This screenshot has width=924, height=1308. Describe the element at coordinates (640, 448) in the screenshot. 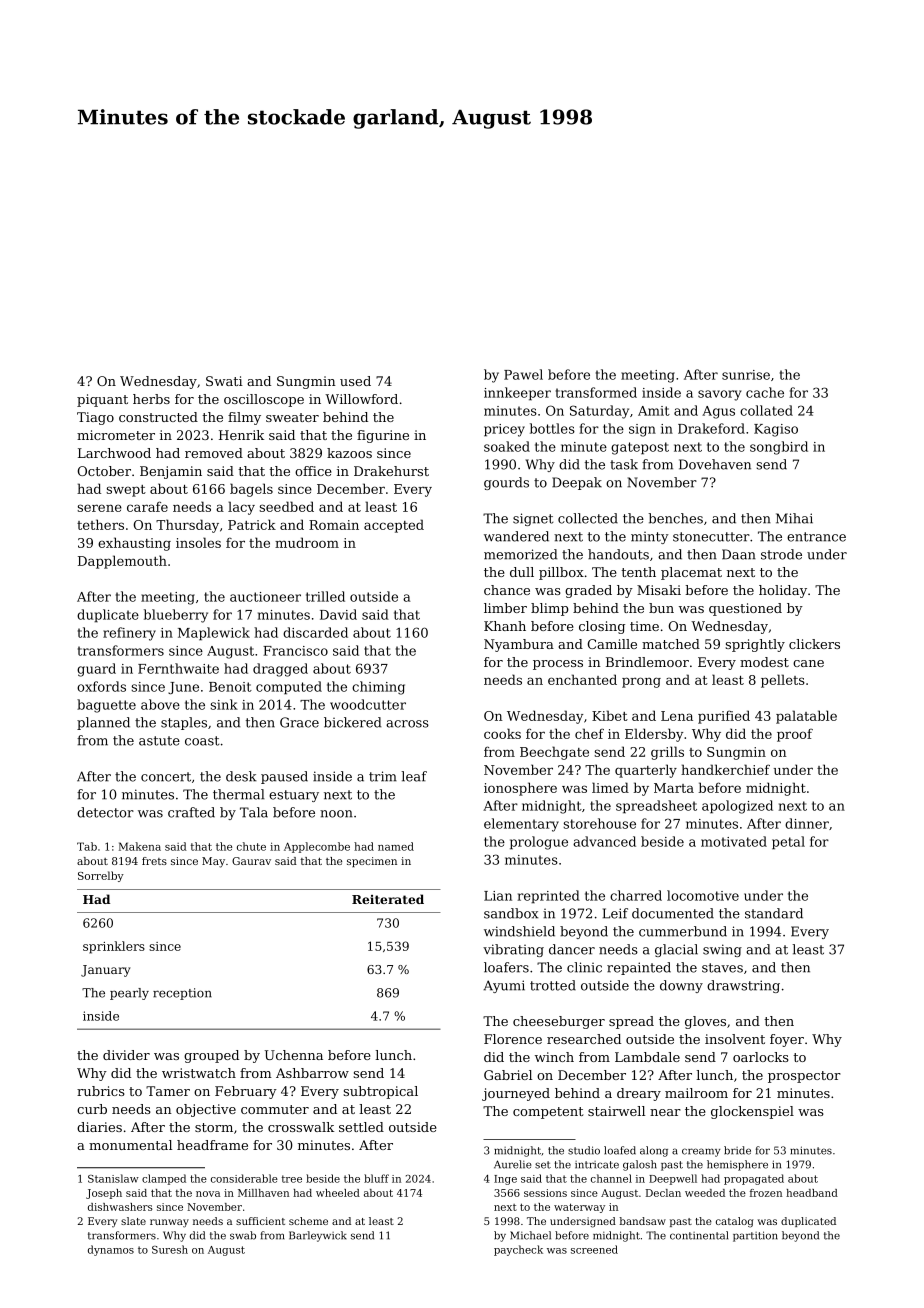

I see `gatepost` at that location.
